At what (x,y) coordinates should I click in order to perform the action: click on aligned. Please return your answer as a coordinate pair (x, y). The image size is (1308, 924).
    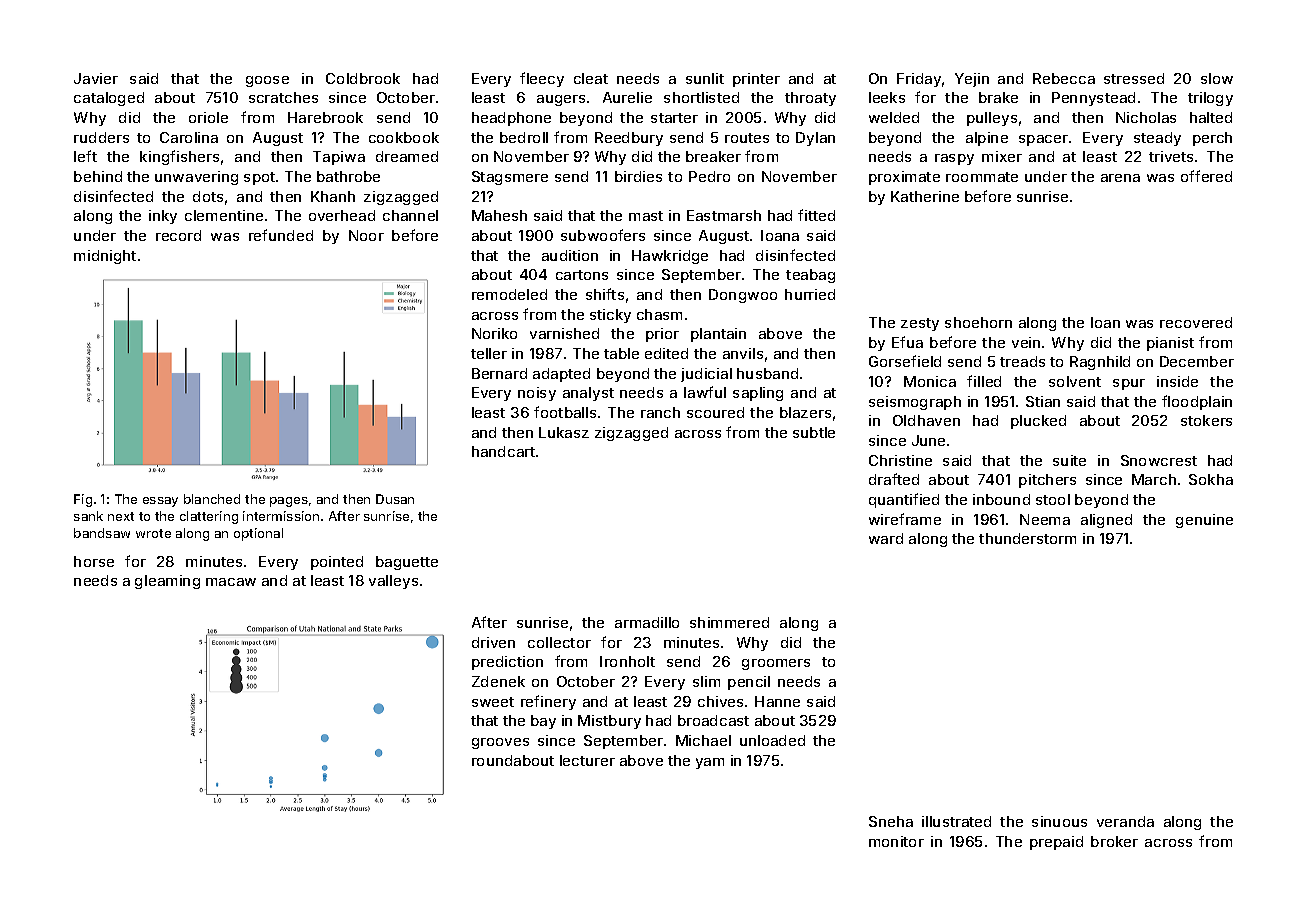
    Looking at the image, I should click on (1106, 521).
